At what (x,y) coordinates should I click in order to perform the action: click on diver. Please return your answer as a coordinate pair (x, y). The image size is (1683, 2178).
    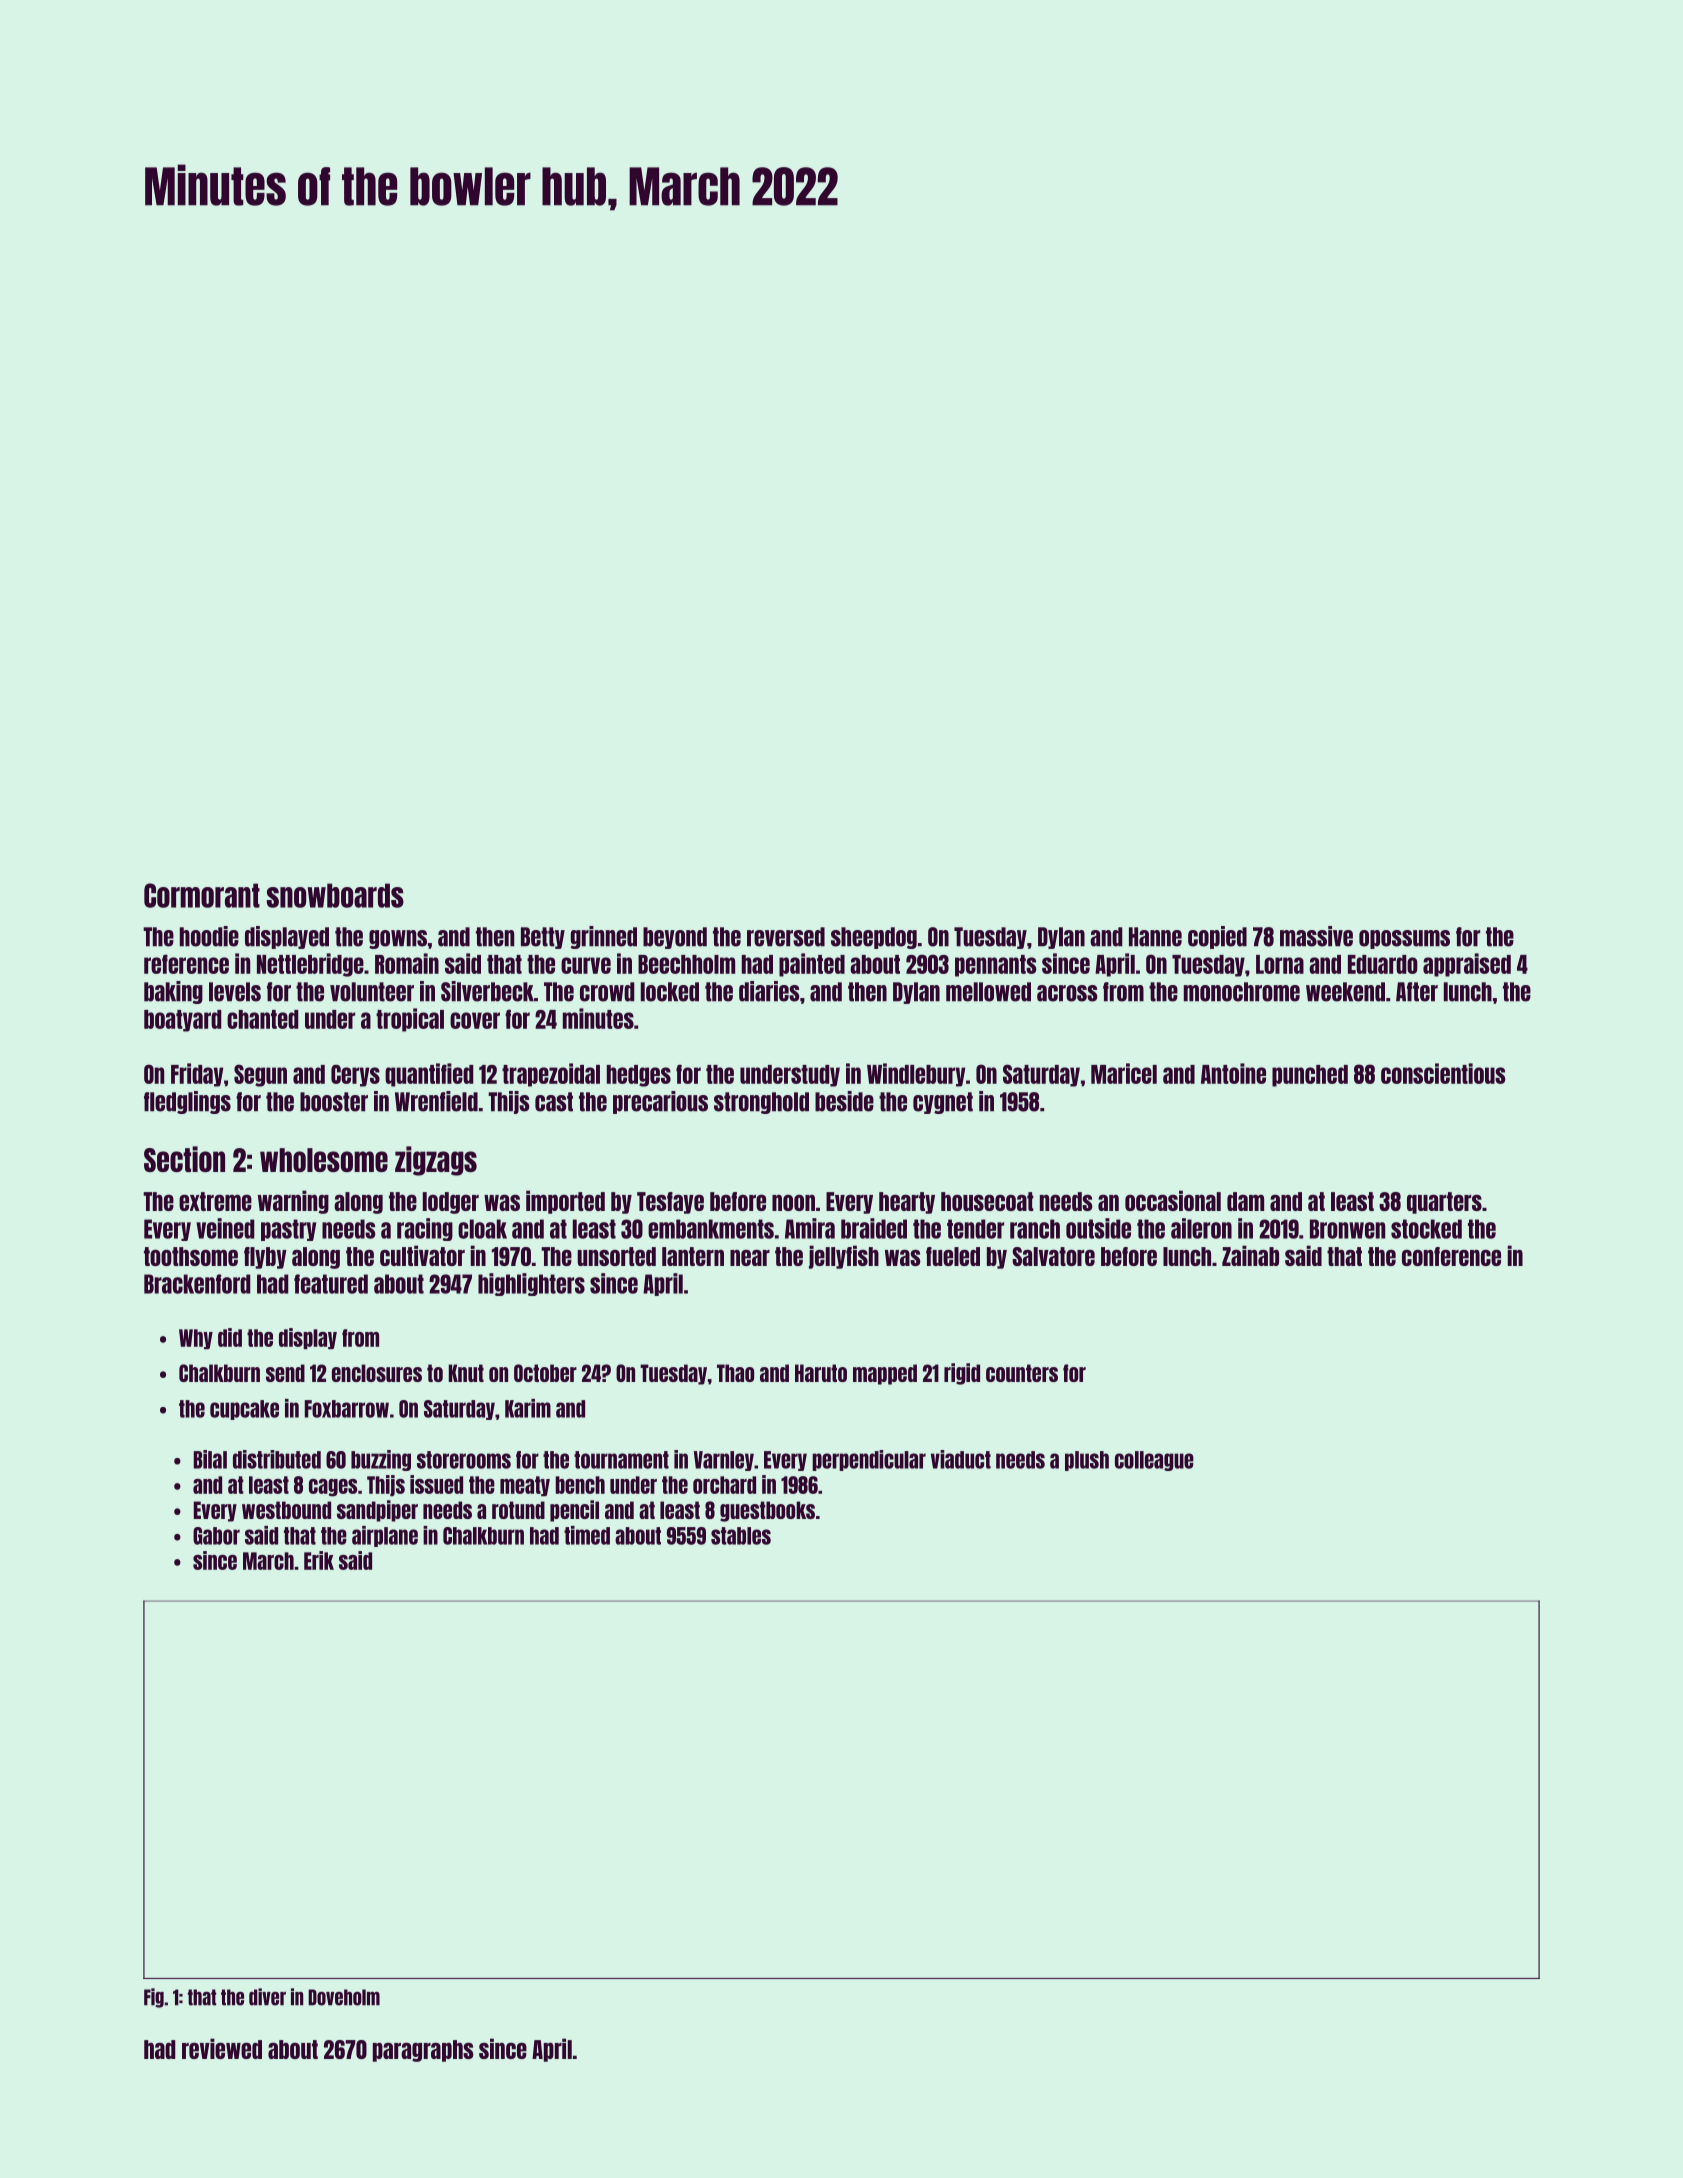
    Looking at the image, I should click on (267, 1997).
